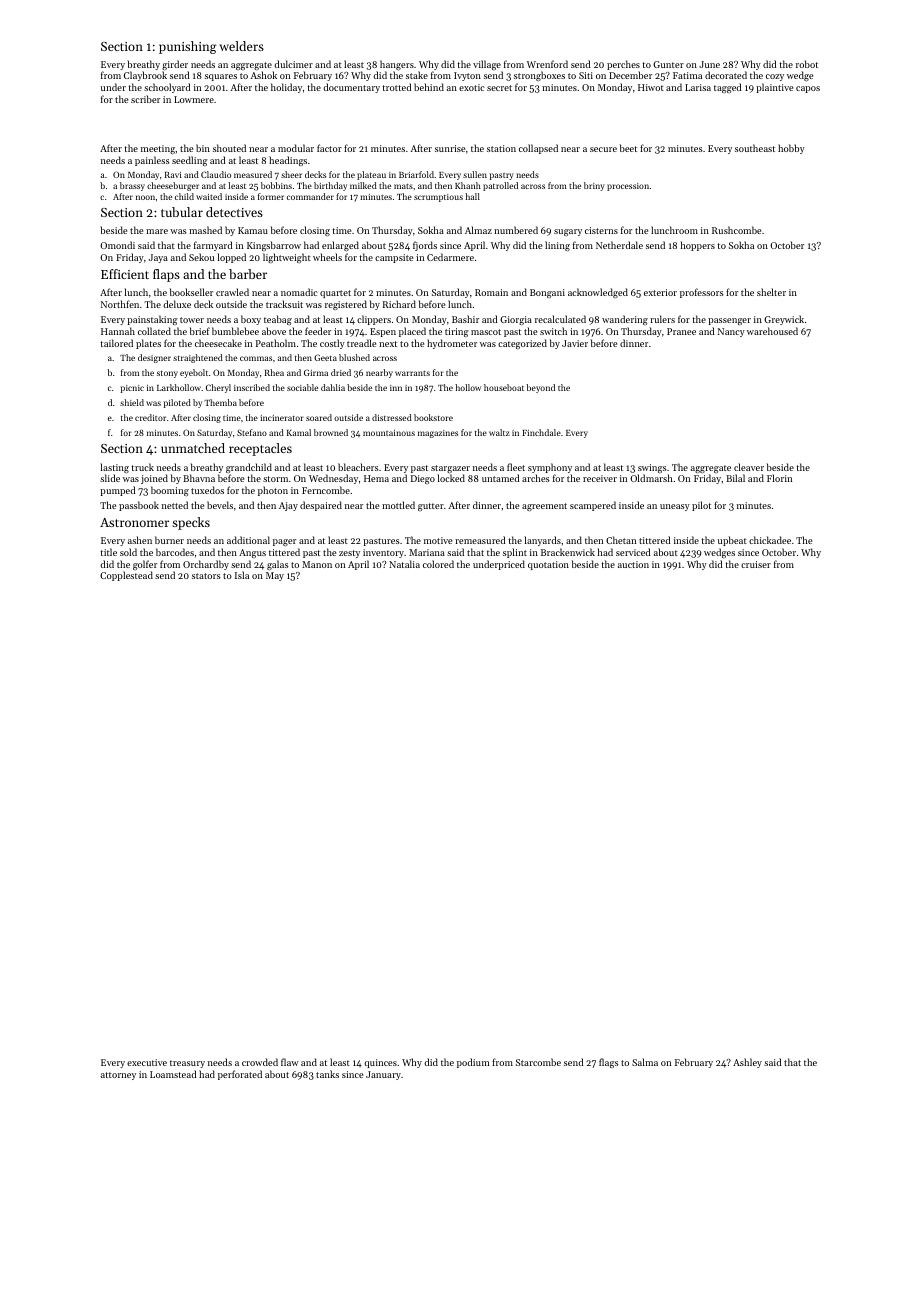  I want to click on Starcombe, so click(538, 1062).
